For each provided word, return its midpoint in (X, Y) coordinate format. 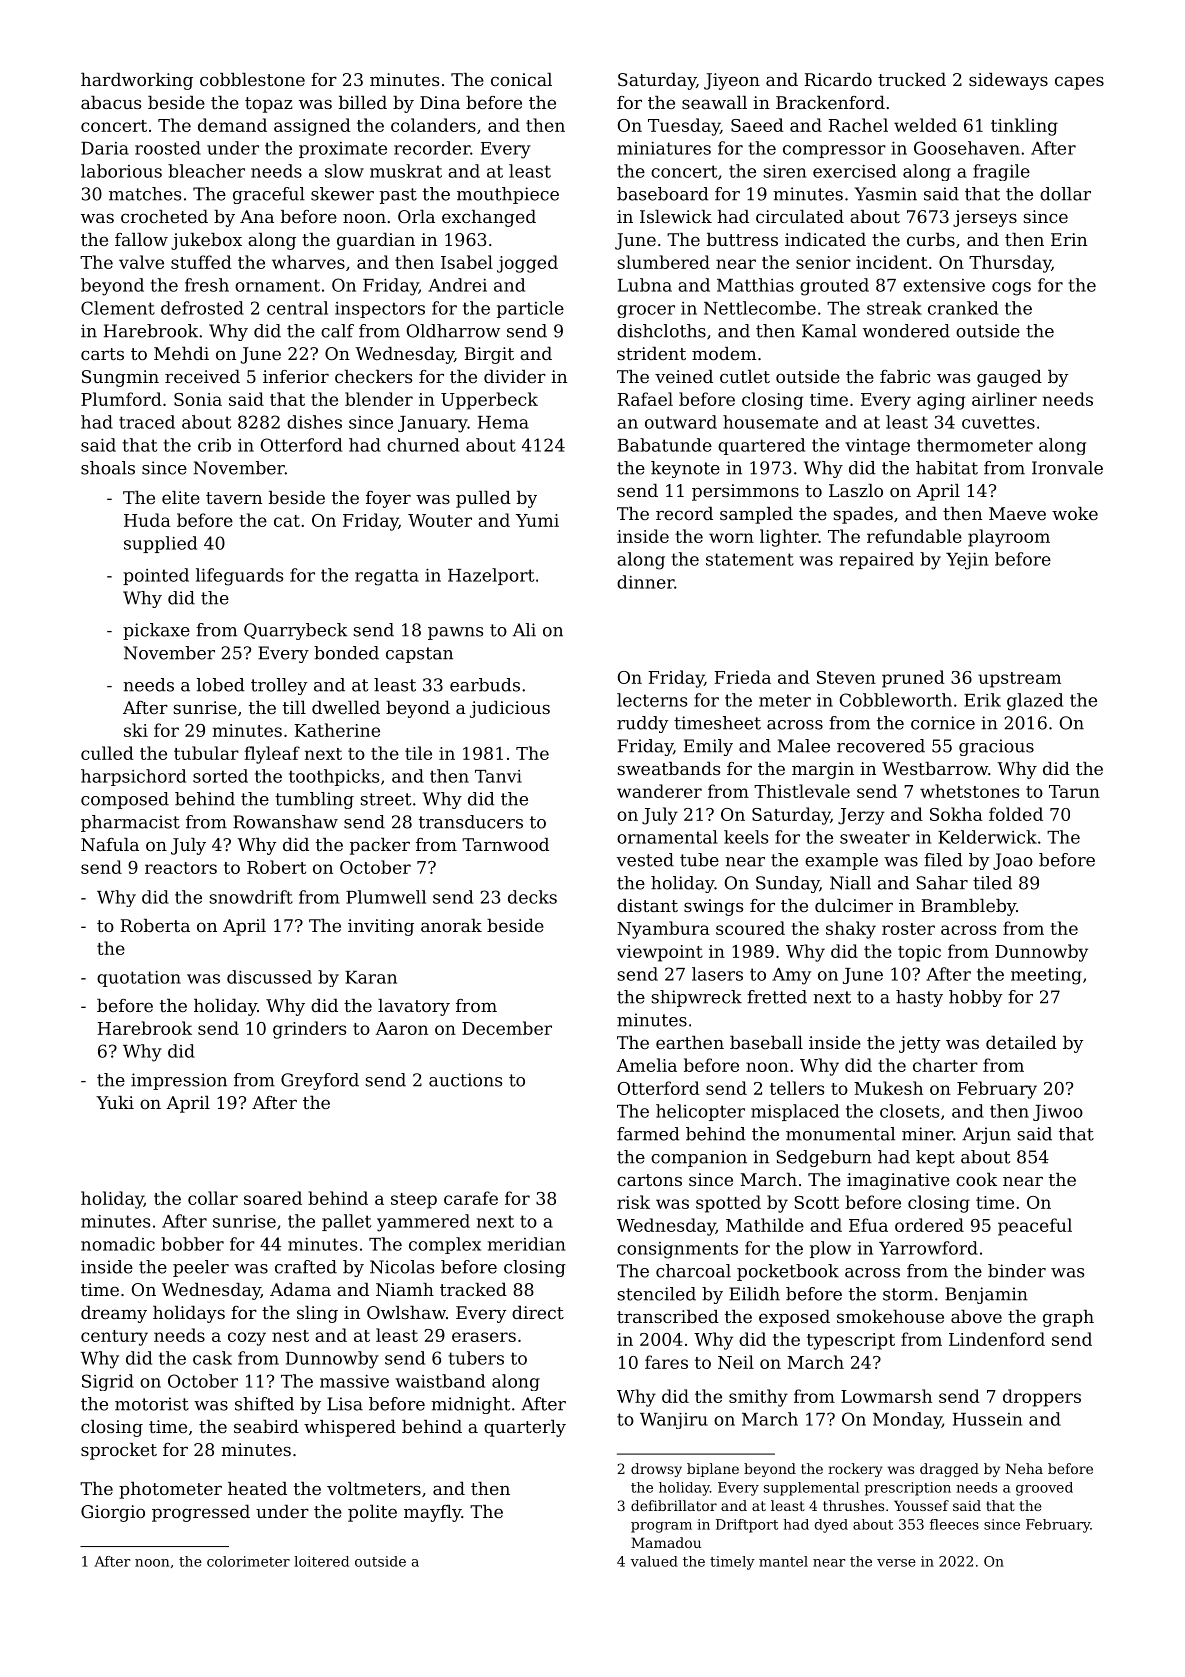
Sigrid (108, 1382)
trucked (912, 79)
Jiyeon (732, 81)
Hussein (987, 1419)
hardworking (137, 81)
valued (654, 1561)
